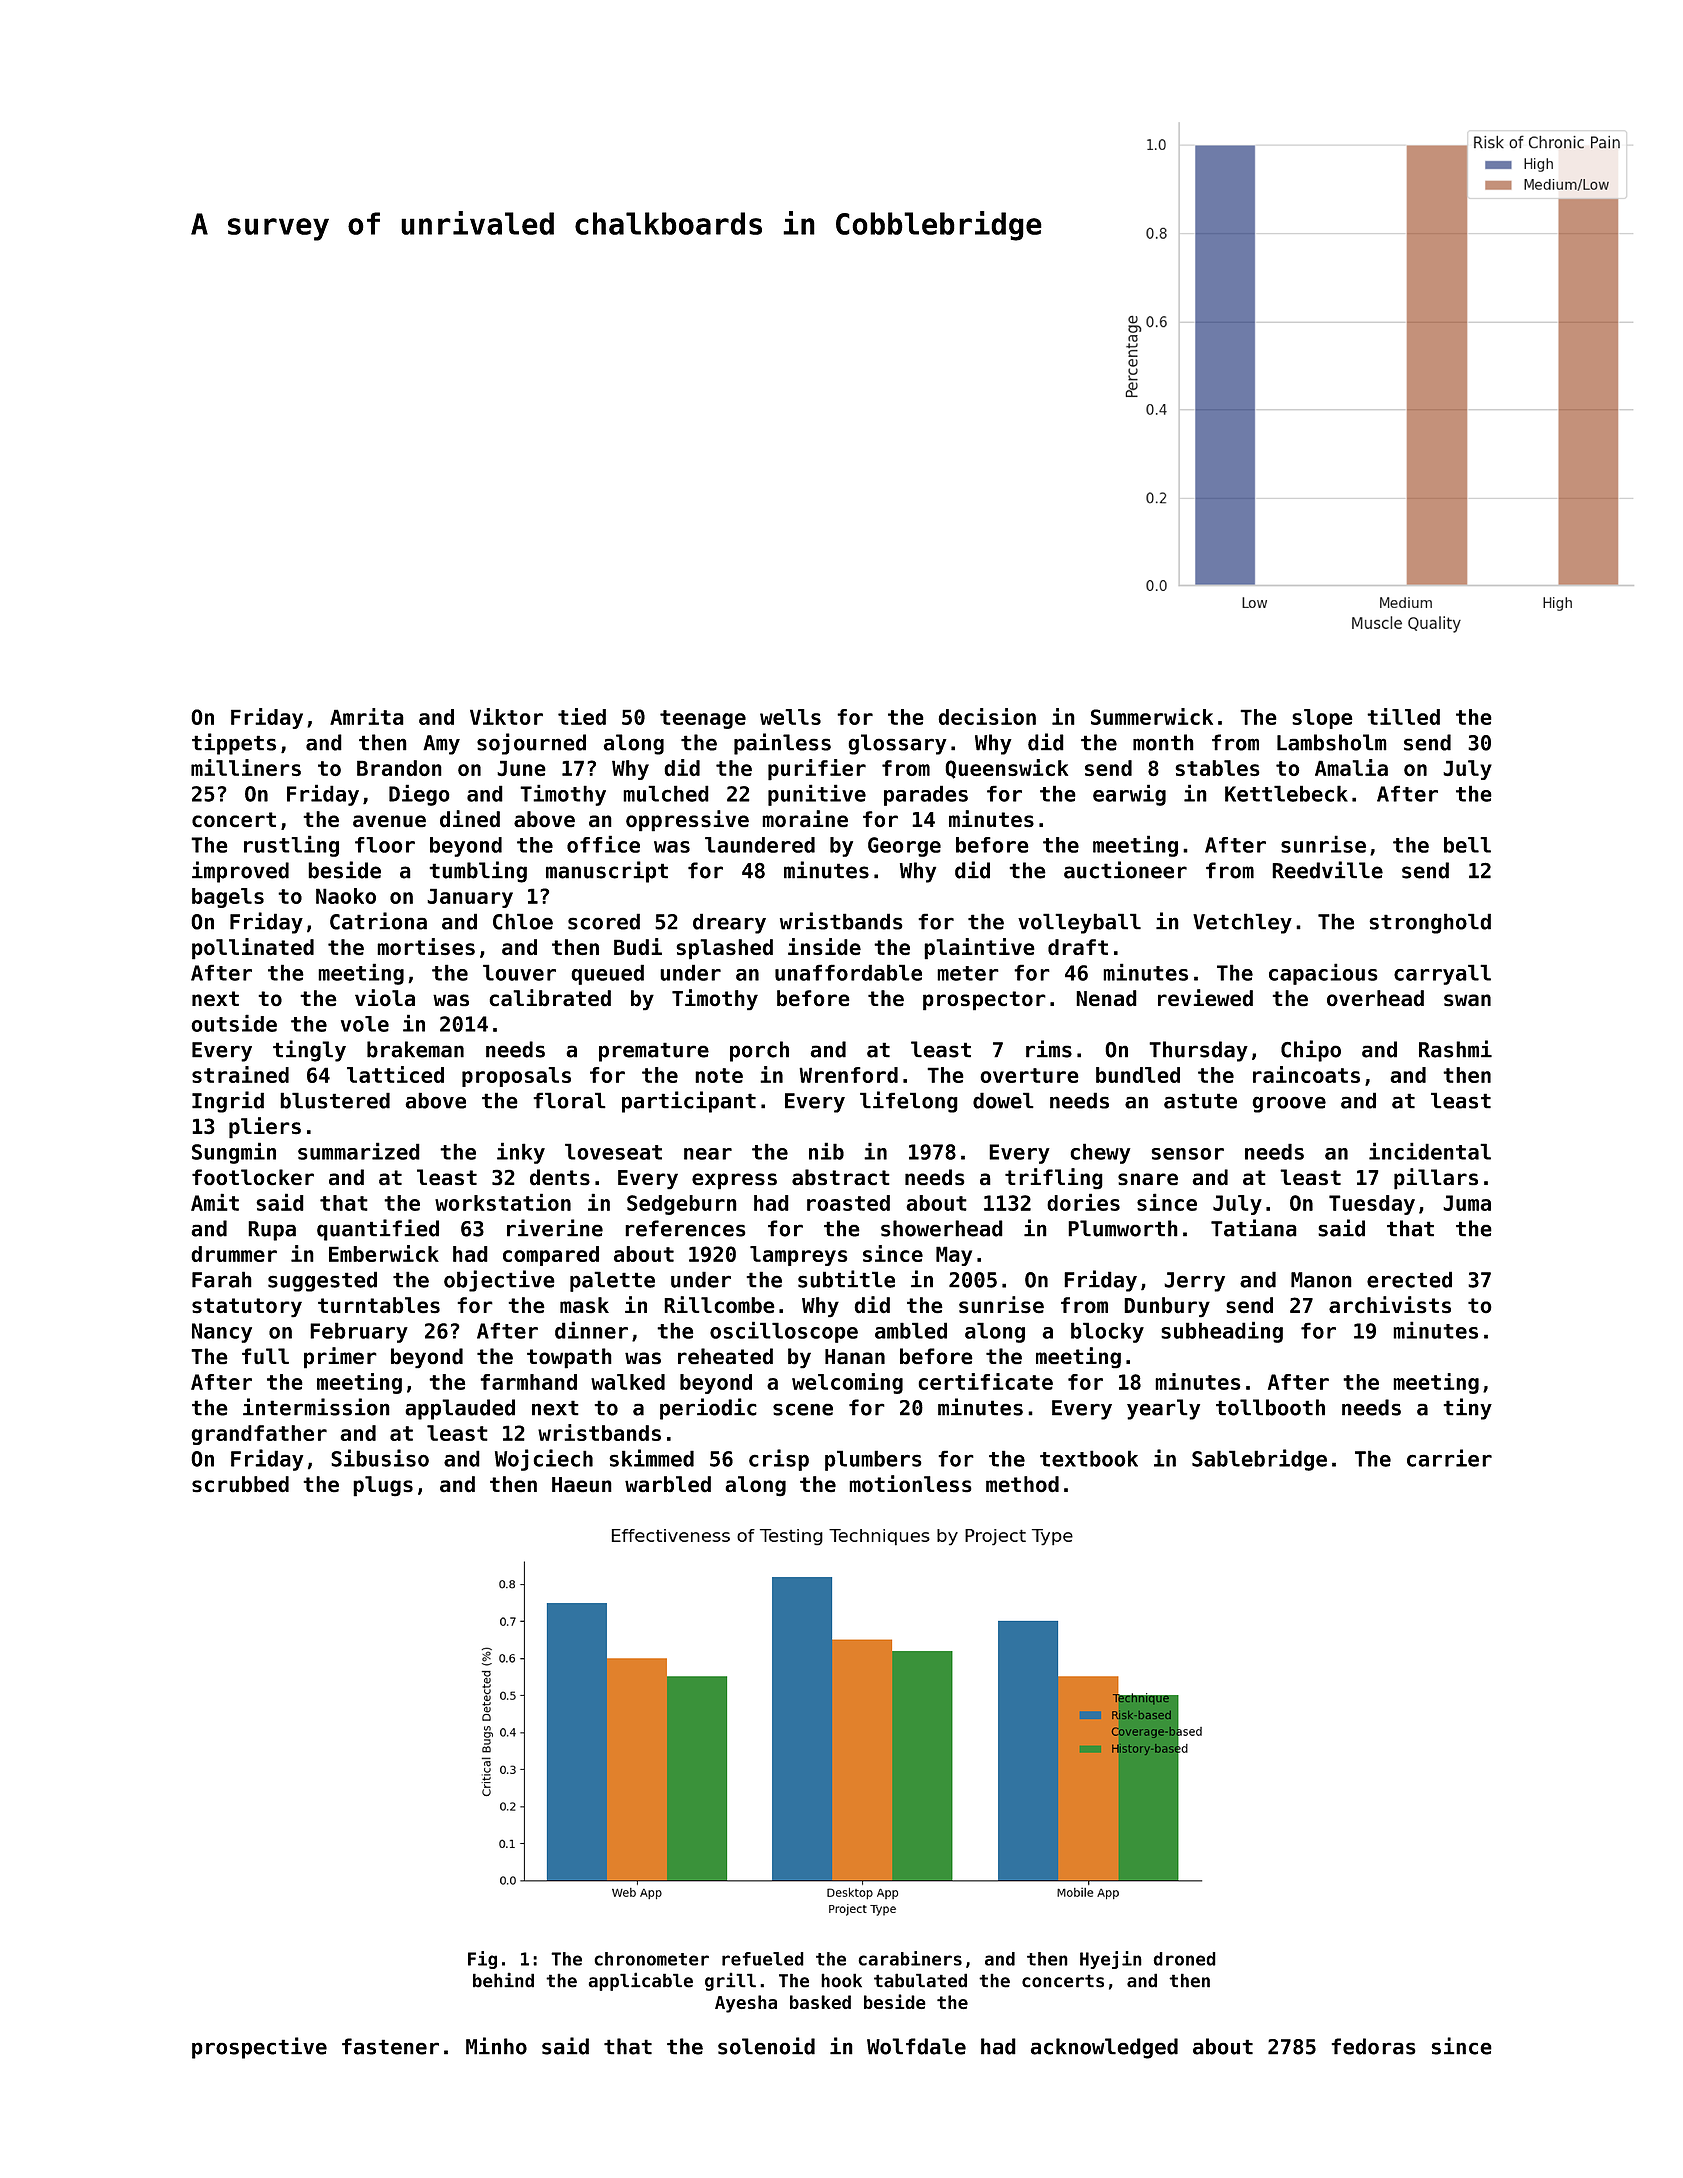 This page has height=2178, width=1683. What do you see at coordinates (1409, 1279) in the page?
I see `erected` at bounding box center [1409, 1279].
